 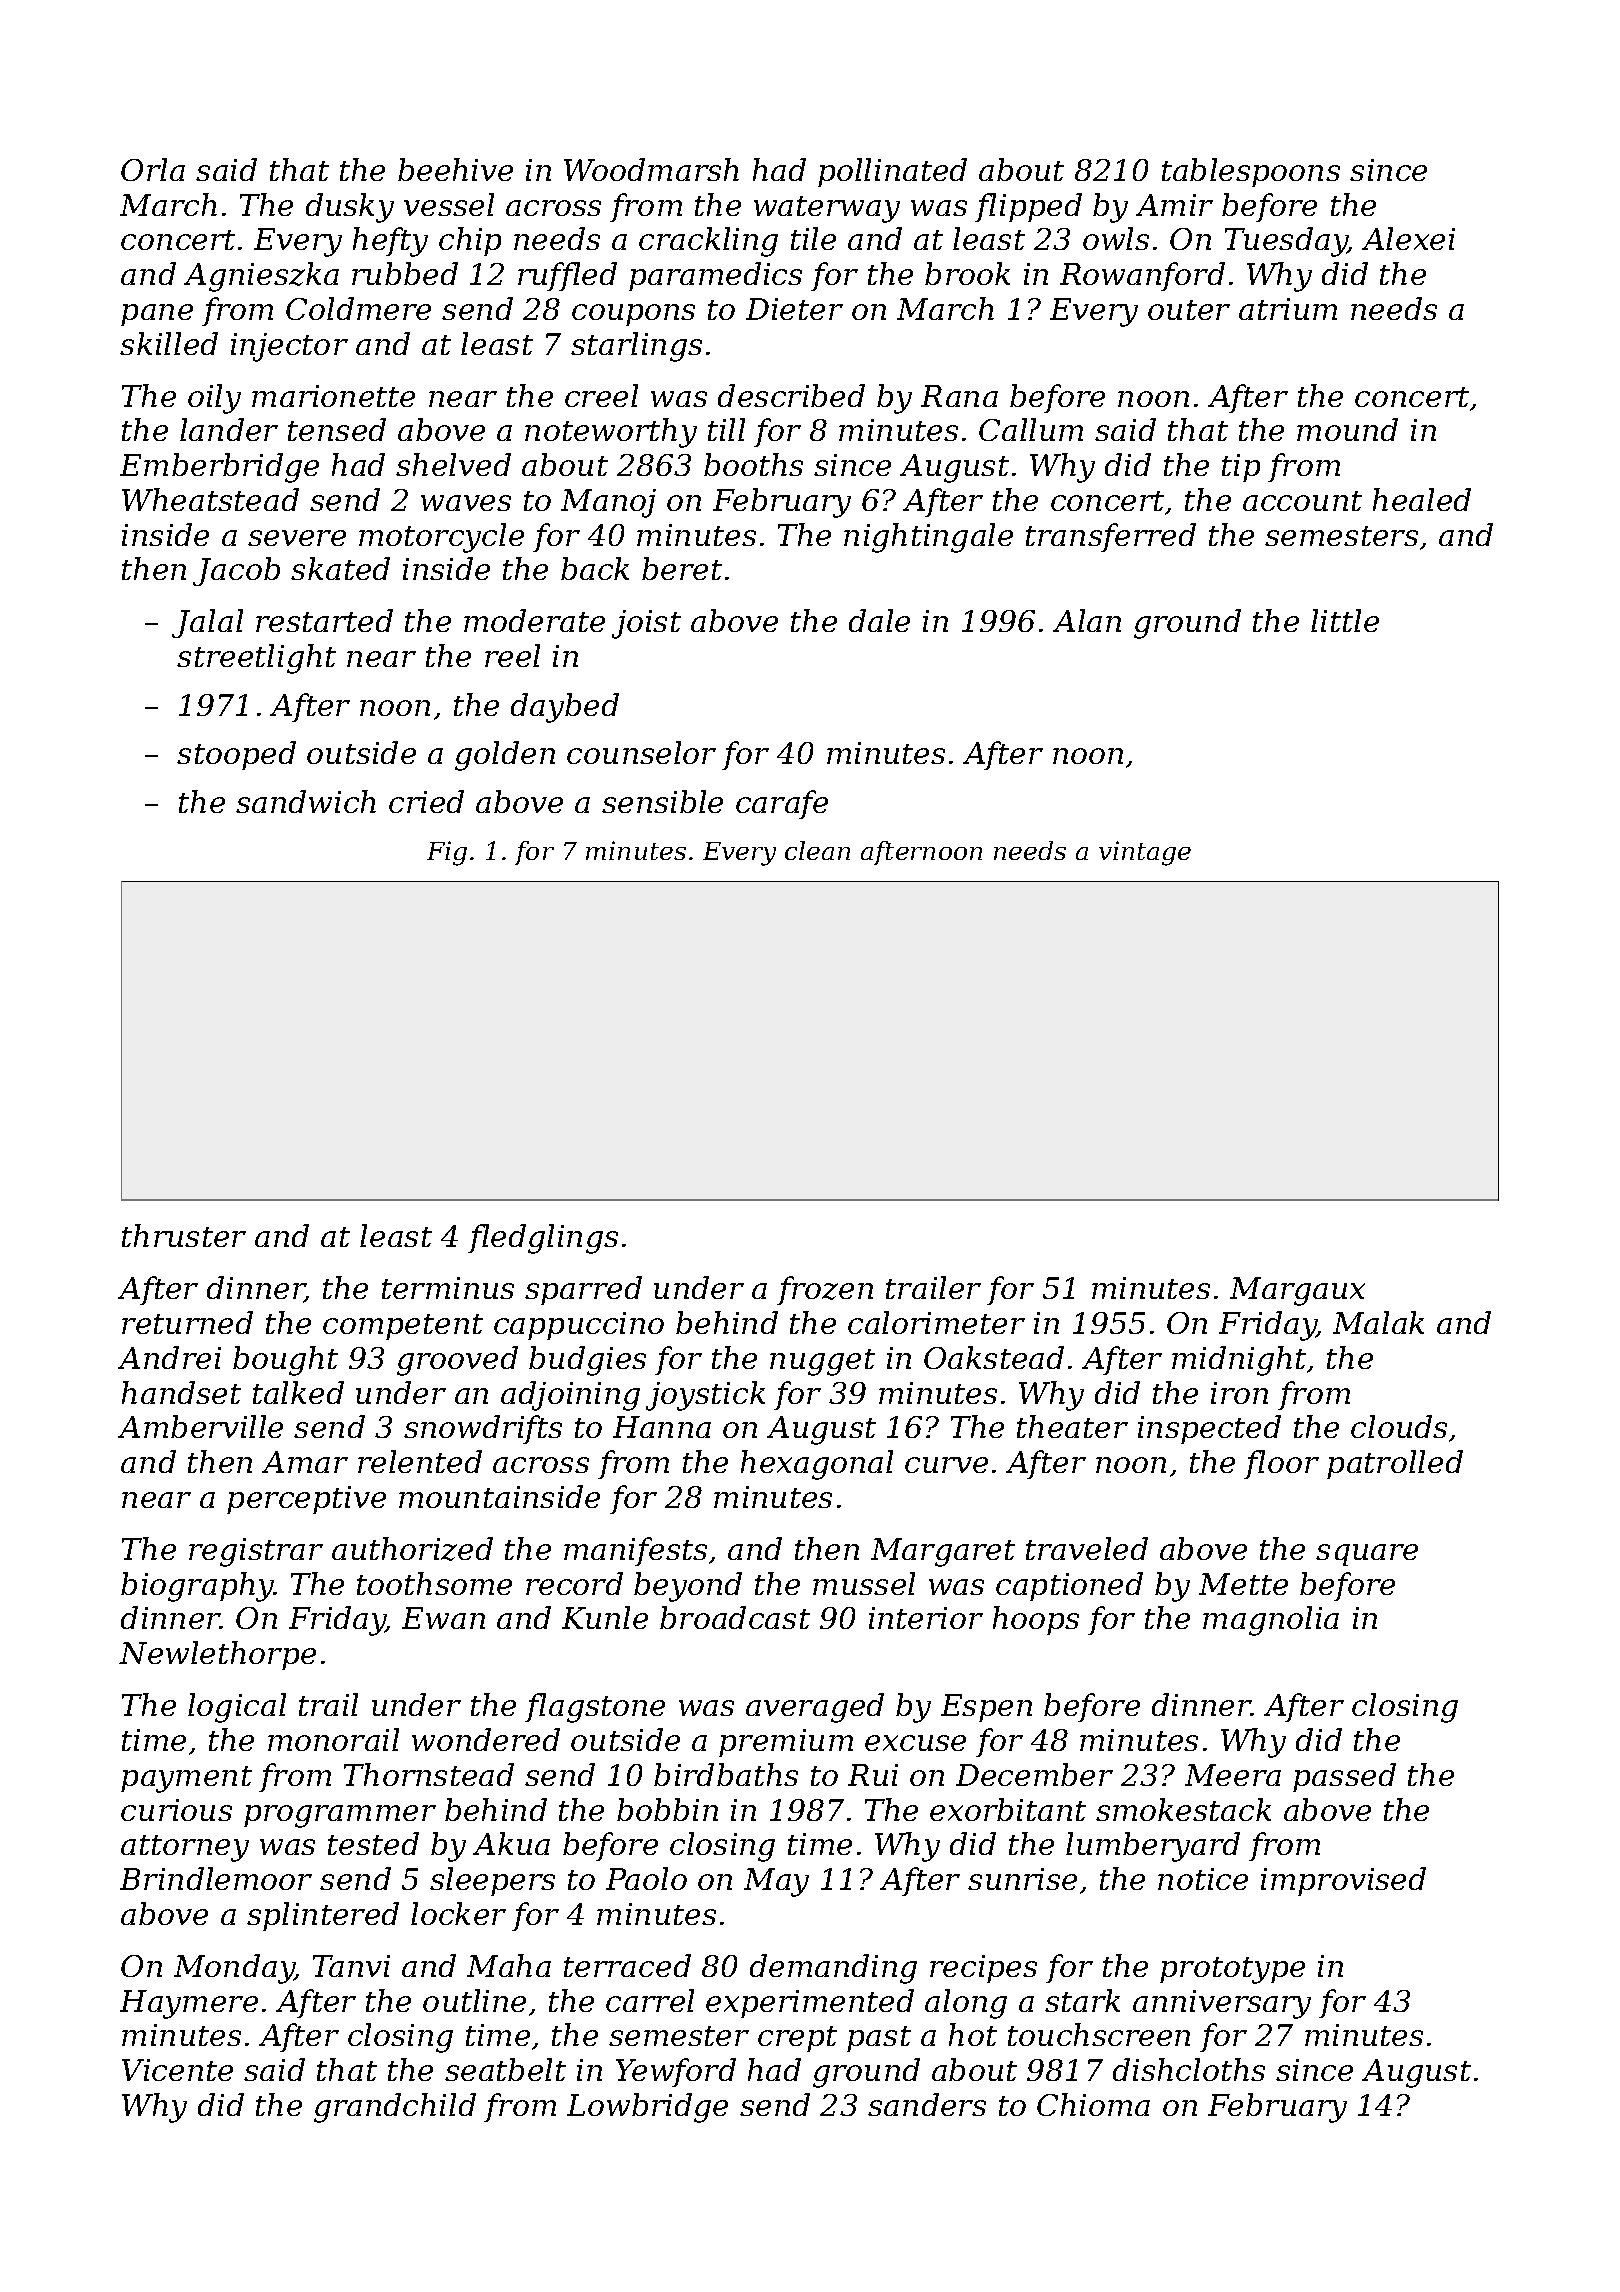 What do you see at coordinates (543, 1239) in the screenshot?
I see `fledglings` at bounding box center [543, 1239].
